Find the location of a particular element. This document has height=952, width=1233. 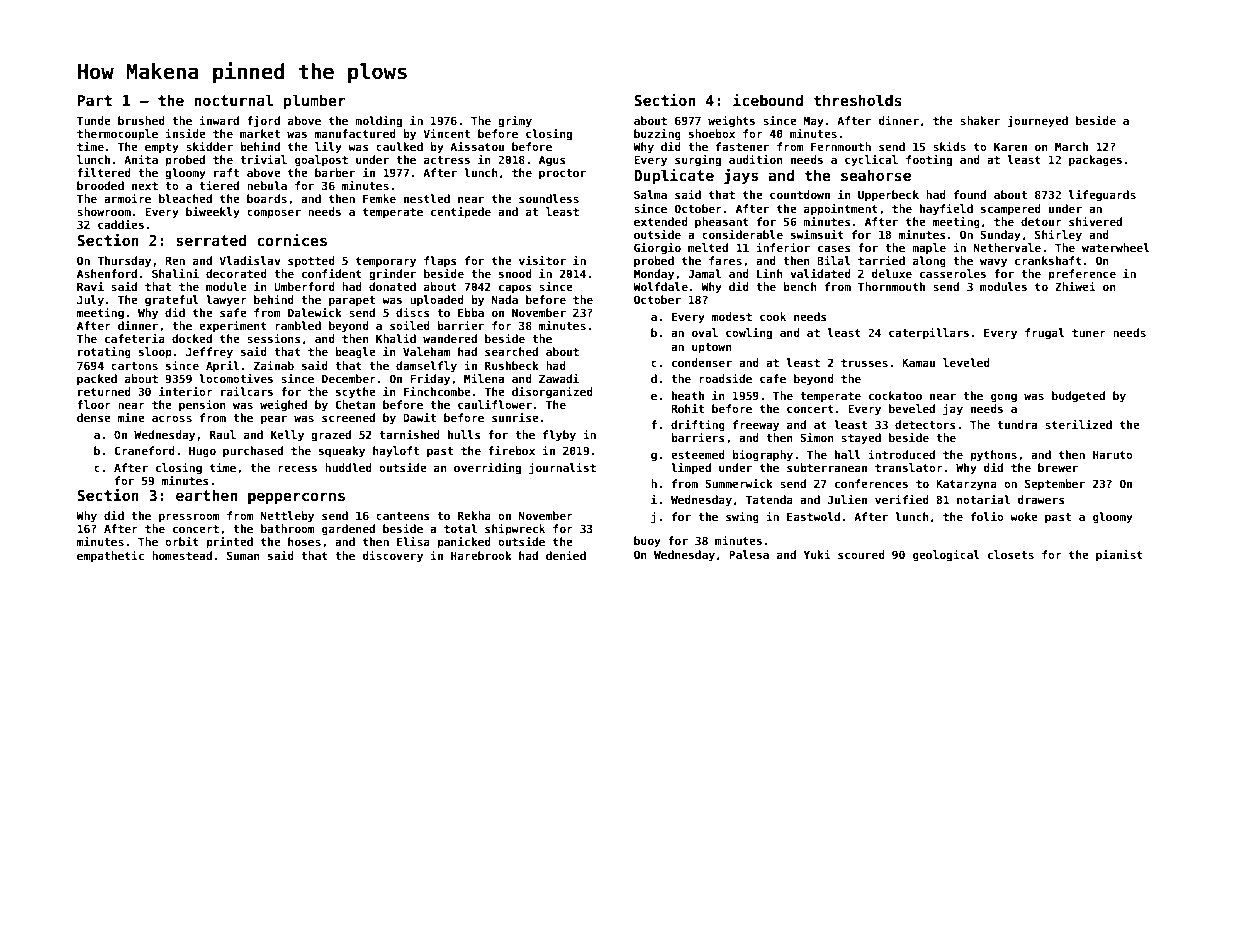

discovery is located at coordinates (393, 557).
